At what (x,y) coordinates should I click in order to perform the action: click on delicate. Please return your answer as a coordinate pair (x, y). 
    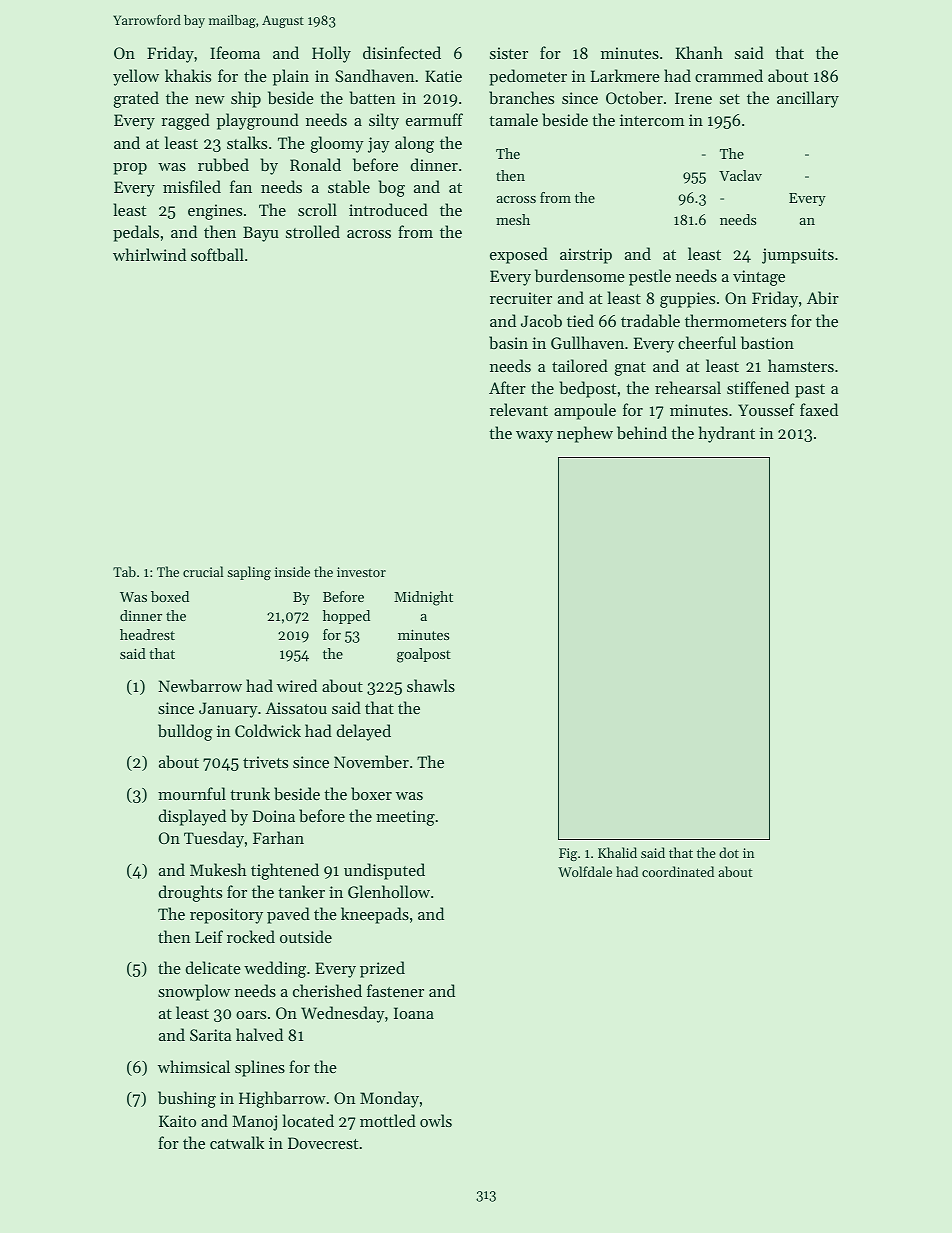
    Looking at the image, I should click on (213, 967).
